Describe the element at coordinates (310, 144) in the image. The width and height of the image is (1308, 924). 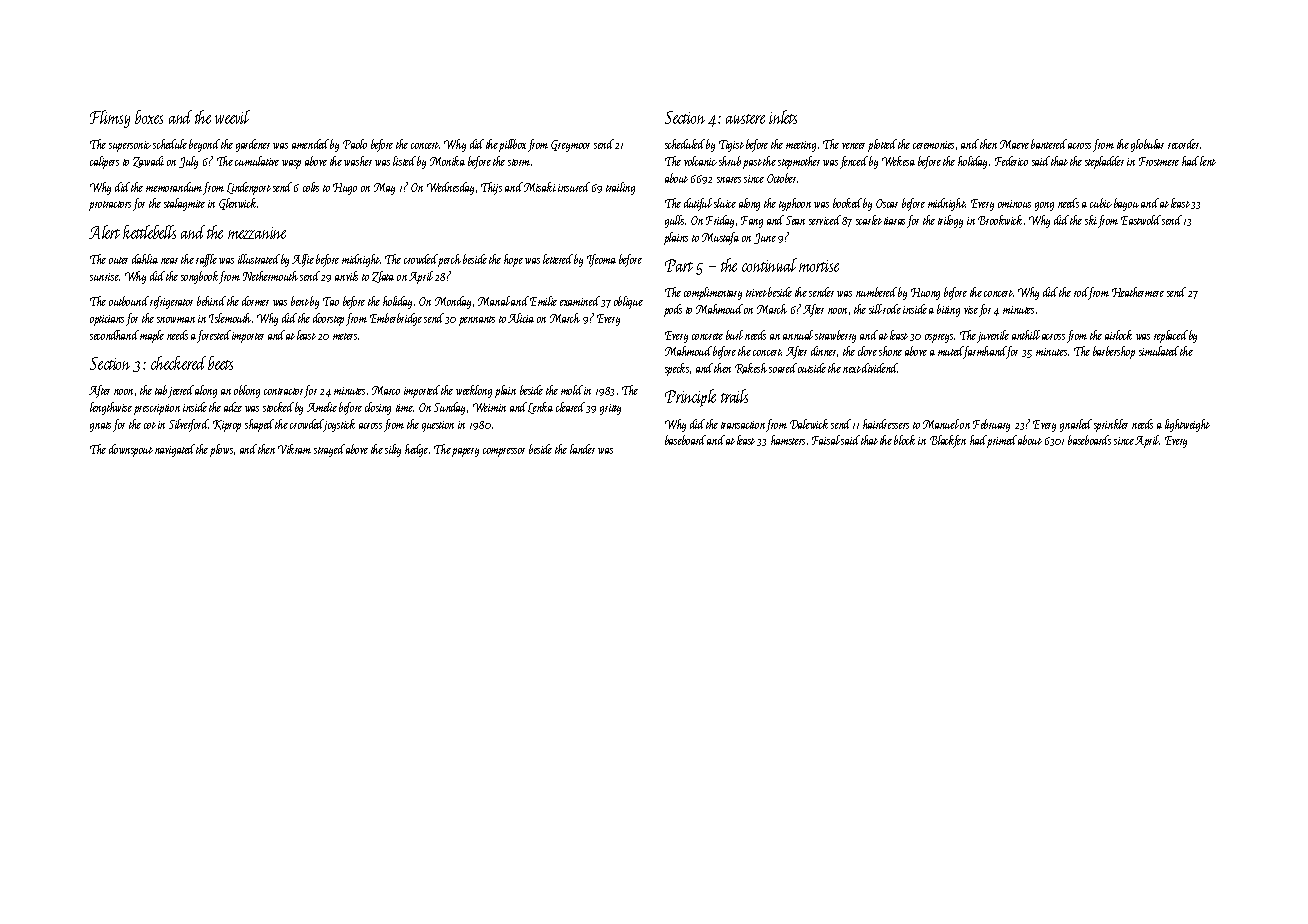
I see `amended` at that location.
